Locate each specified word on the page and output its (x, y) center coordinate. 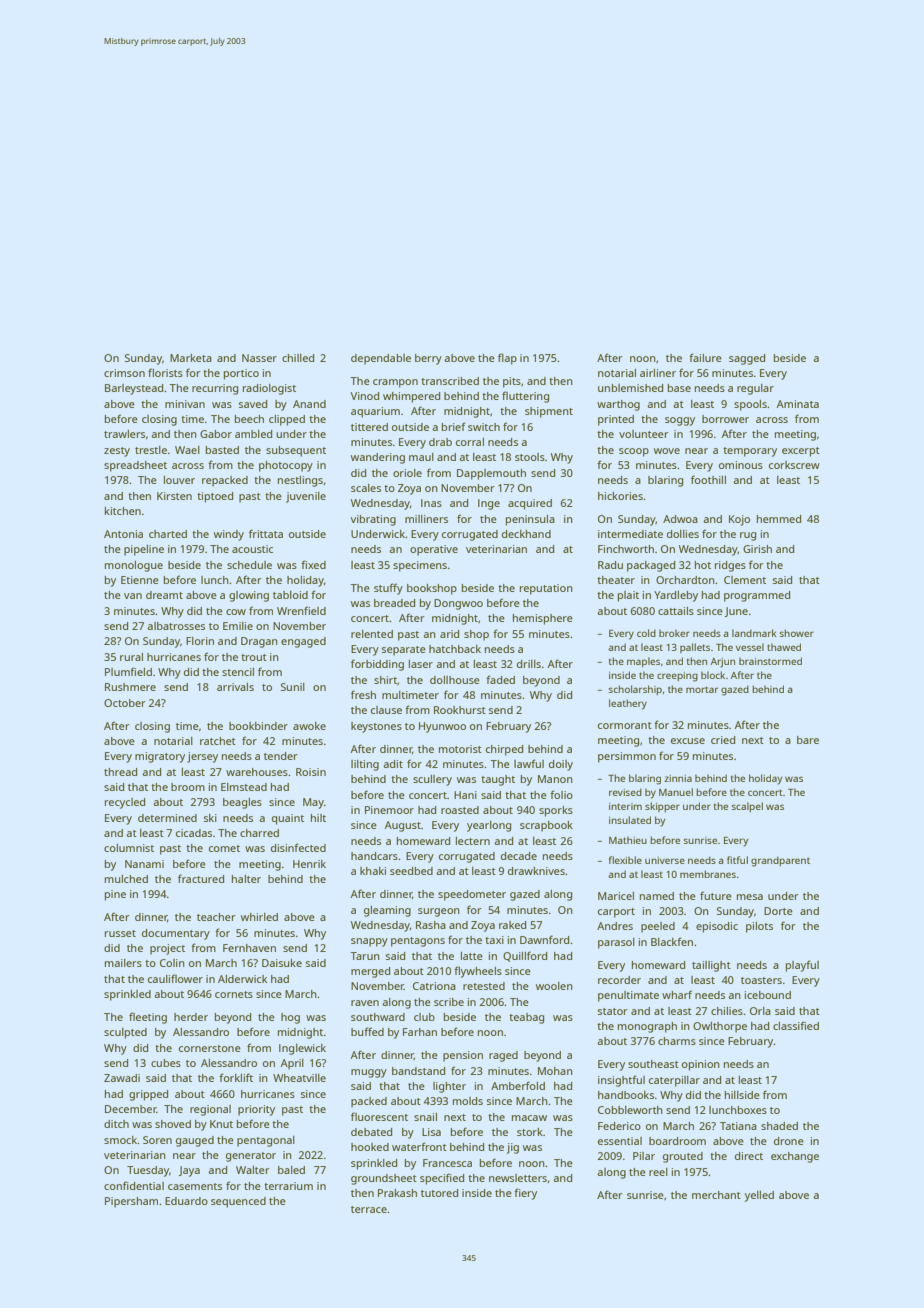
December (131, 1109)
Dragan (259, 642)
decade (519, 856)
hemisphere (543, 619)
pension (463, 1056)
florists (165, 372)
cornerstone (210, 1048)
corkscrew (794, 465)
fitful (737, 860)
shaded (779, 1126)
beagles (242, 803)
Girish (757, 549)
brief (454, 426)
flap (507, 359)
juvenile (306, 497)
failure (705, 357)
